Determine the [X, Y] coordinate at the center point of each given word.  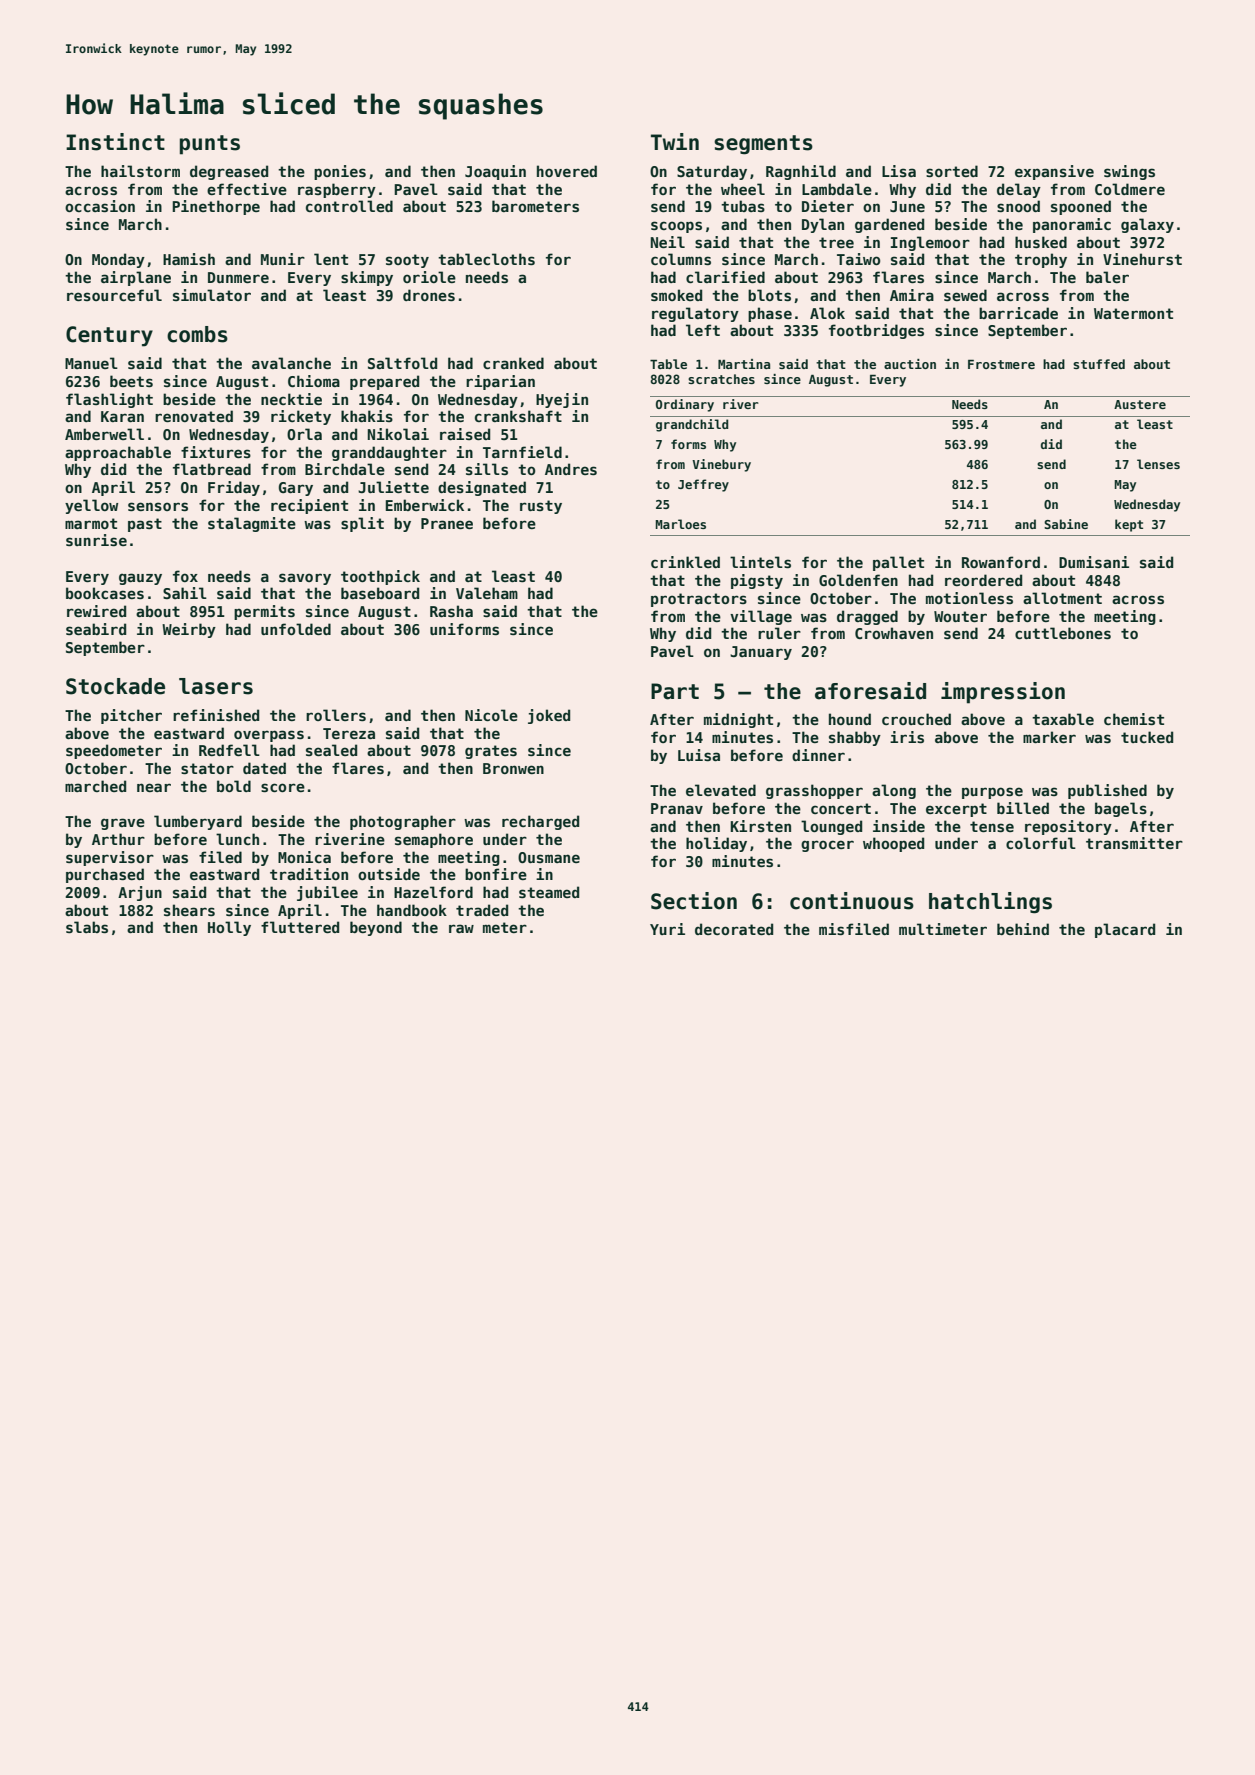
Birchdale [345, 469]
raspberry [337, 190]
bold [234, 786]
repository [1068, 827]
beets [131, 381]
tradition [309, 874]
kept [1129, 525]
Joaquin [495, 172]
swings [1129, 172]
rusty [541, 507]
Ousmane [549, 857]
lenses [1158, 464]
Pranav [677, 808]
